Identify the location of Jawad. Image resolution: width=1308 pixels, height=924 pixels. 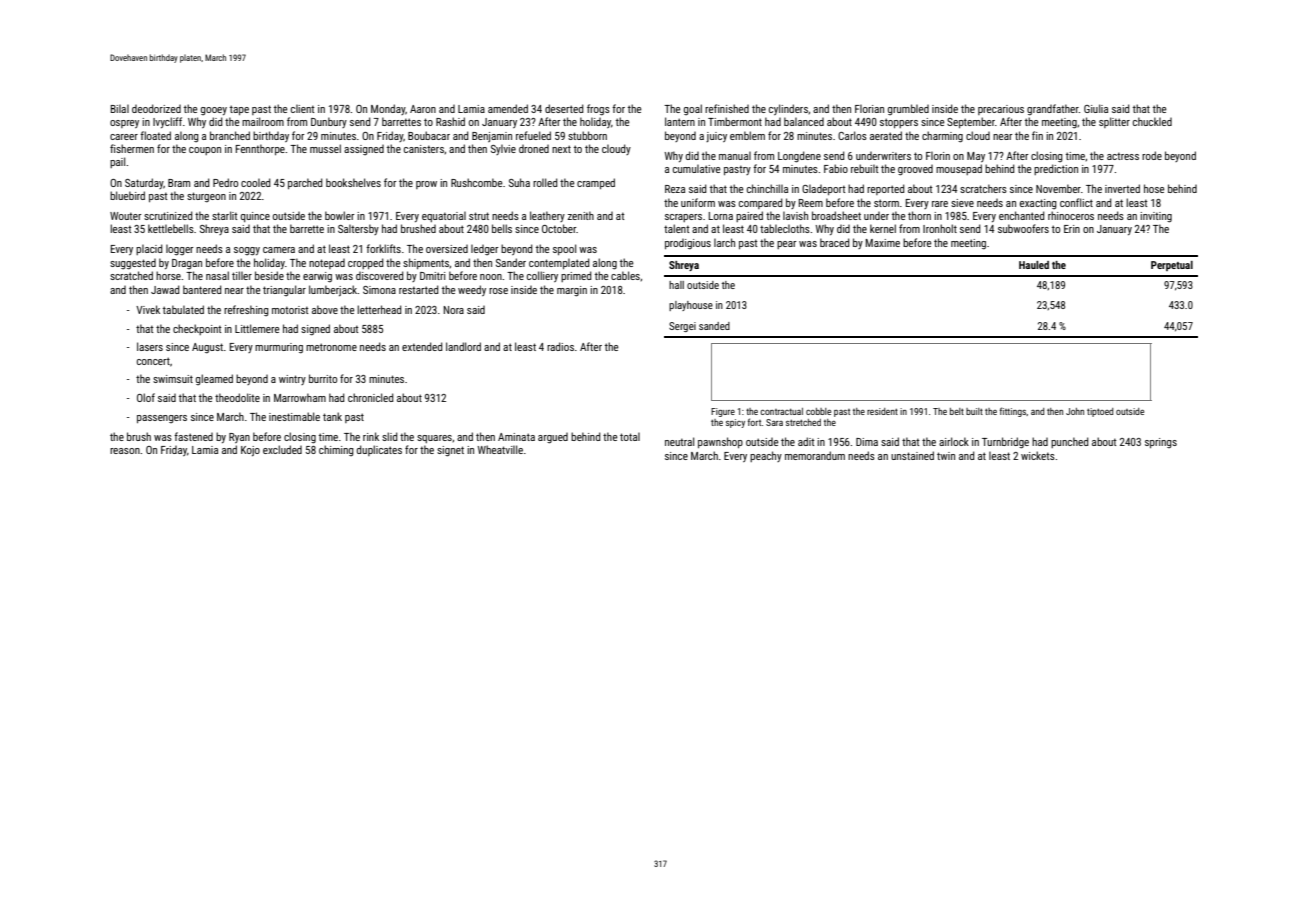
(165, 289).
